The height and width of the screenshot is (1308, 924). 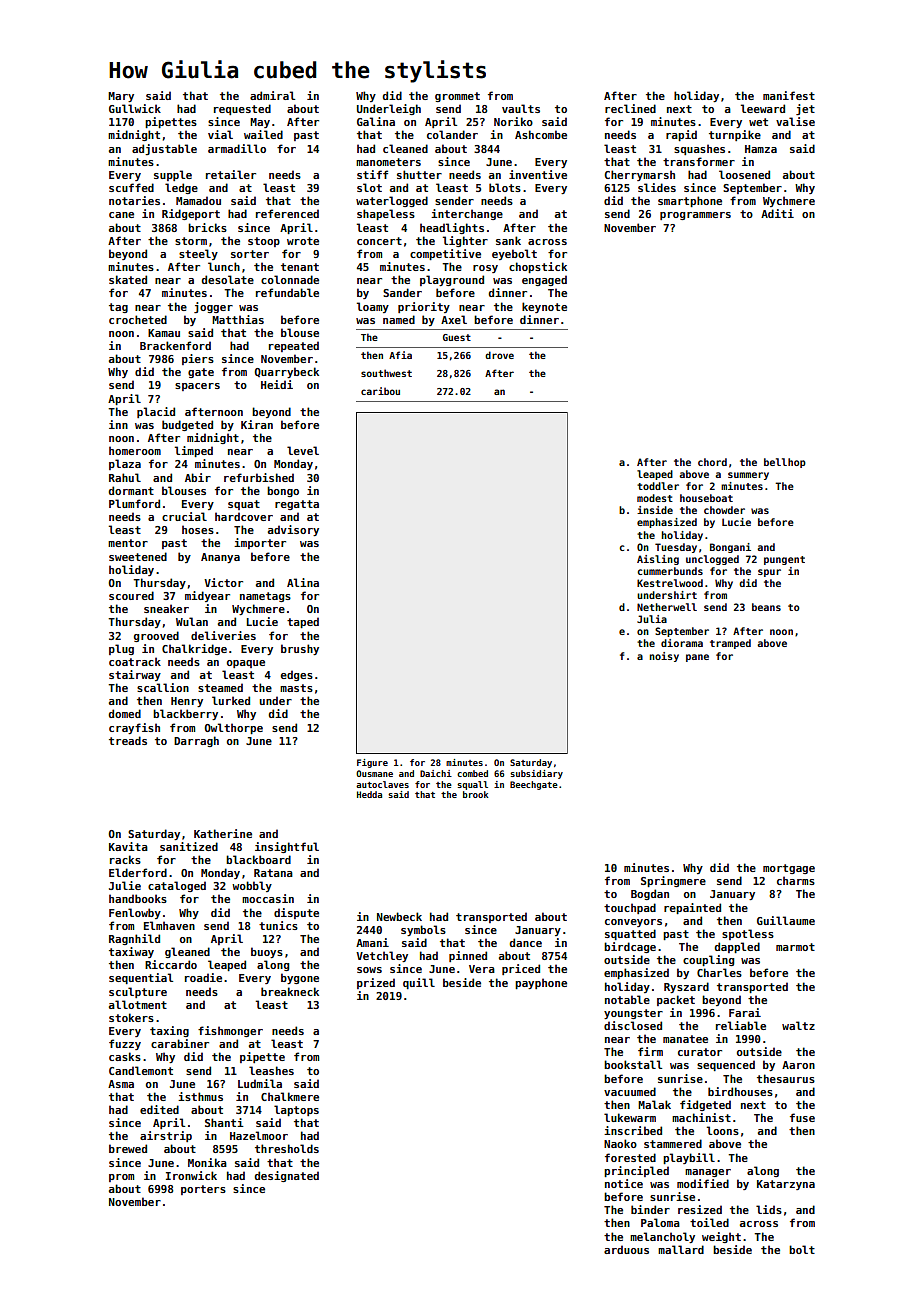 I want to click on Springmere, so click(x=673, y=881).
